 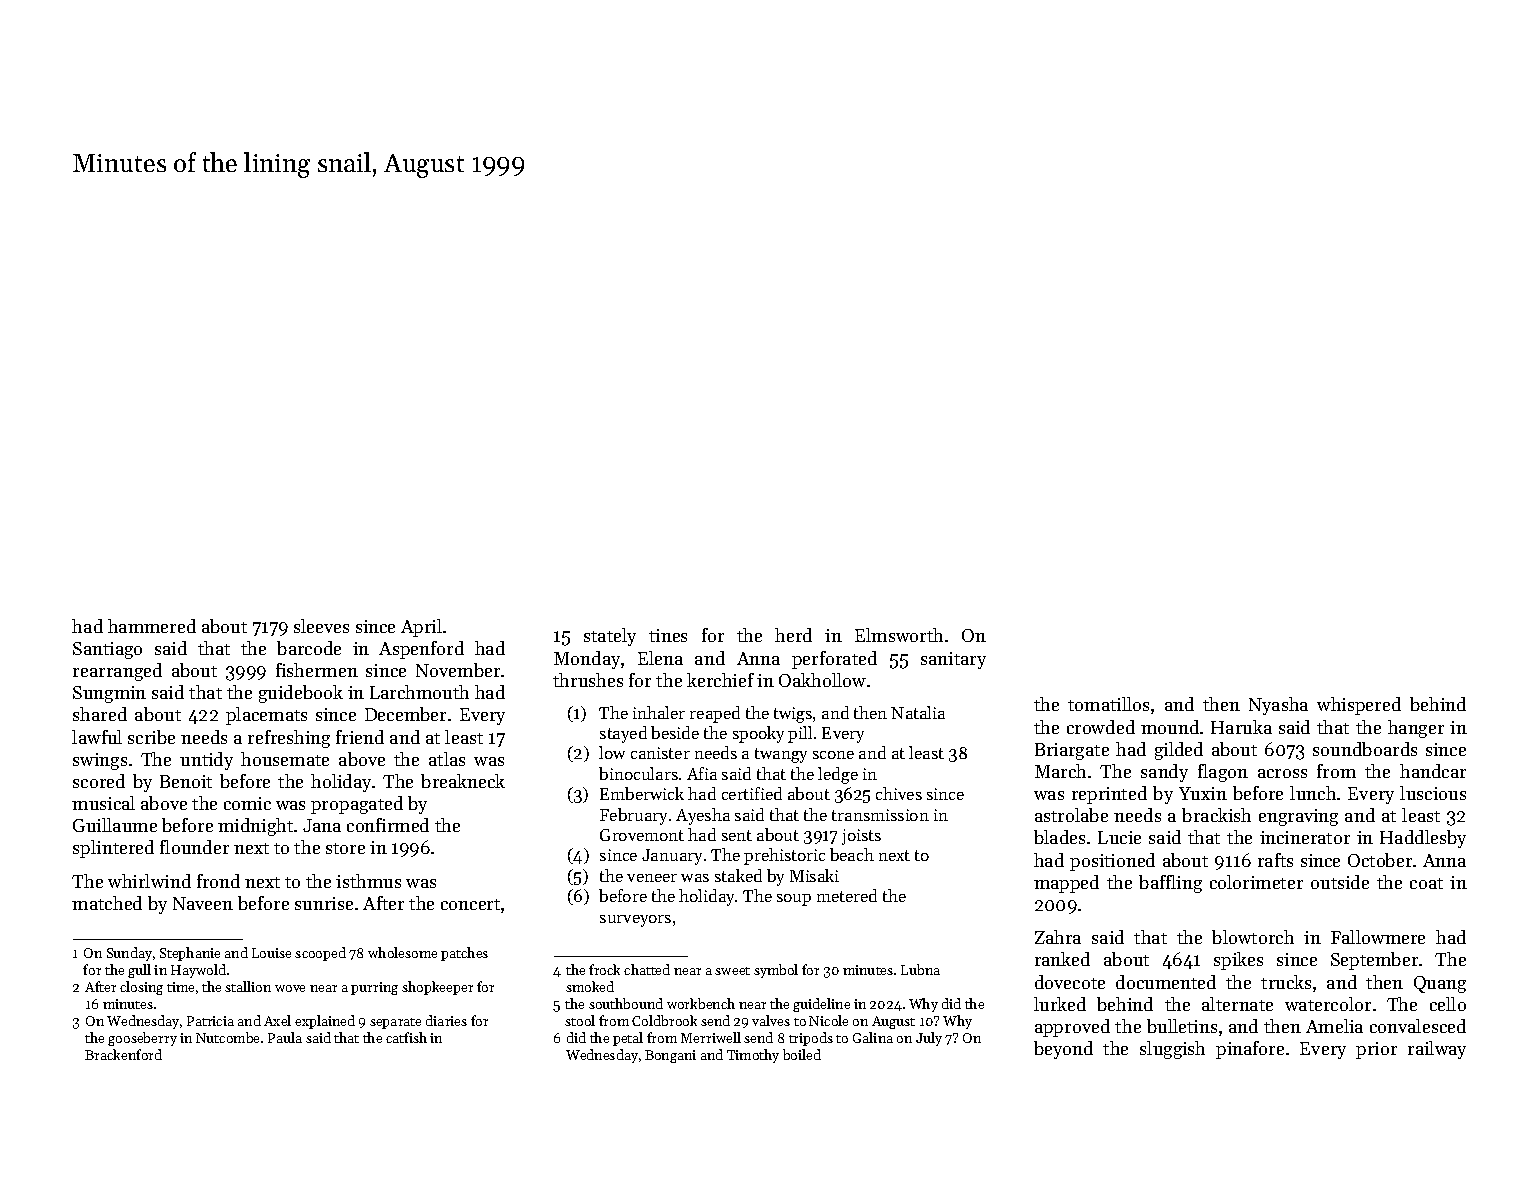 I want to click on astrolabe, so click(x=1071, y=815).
